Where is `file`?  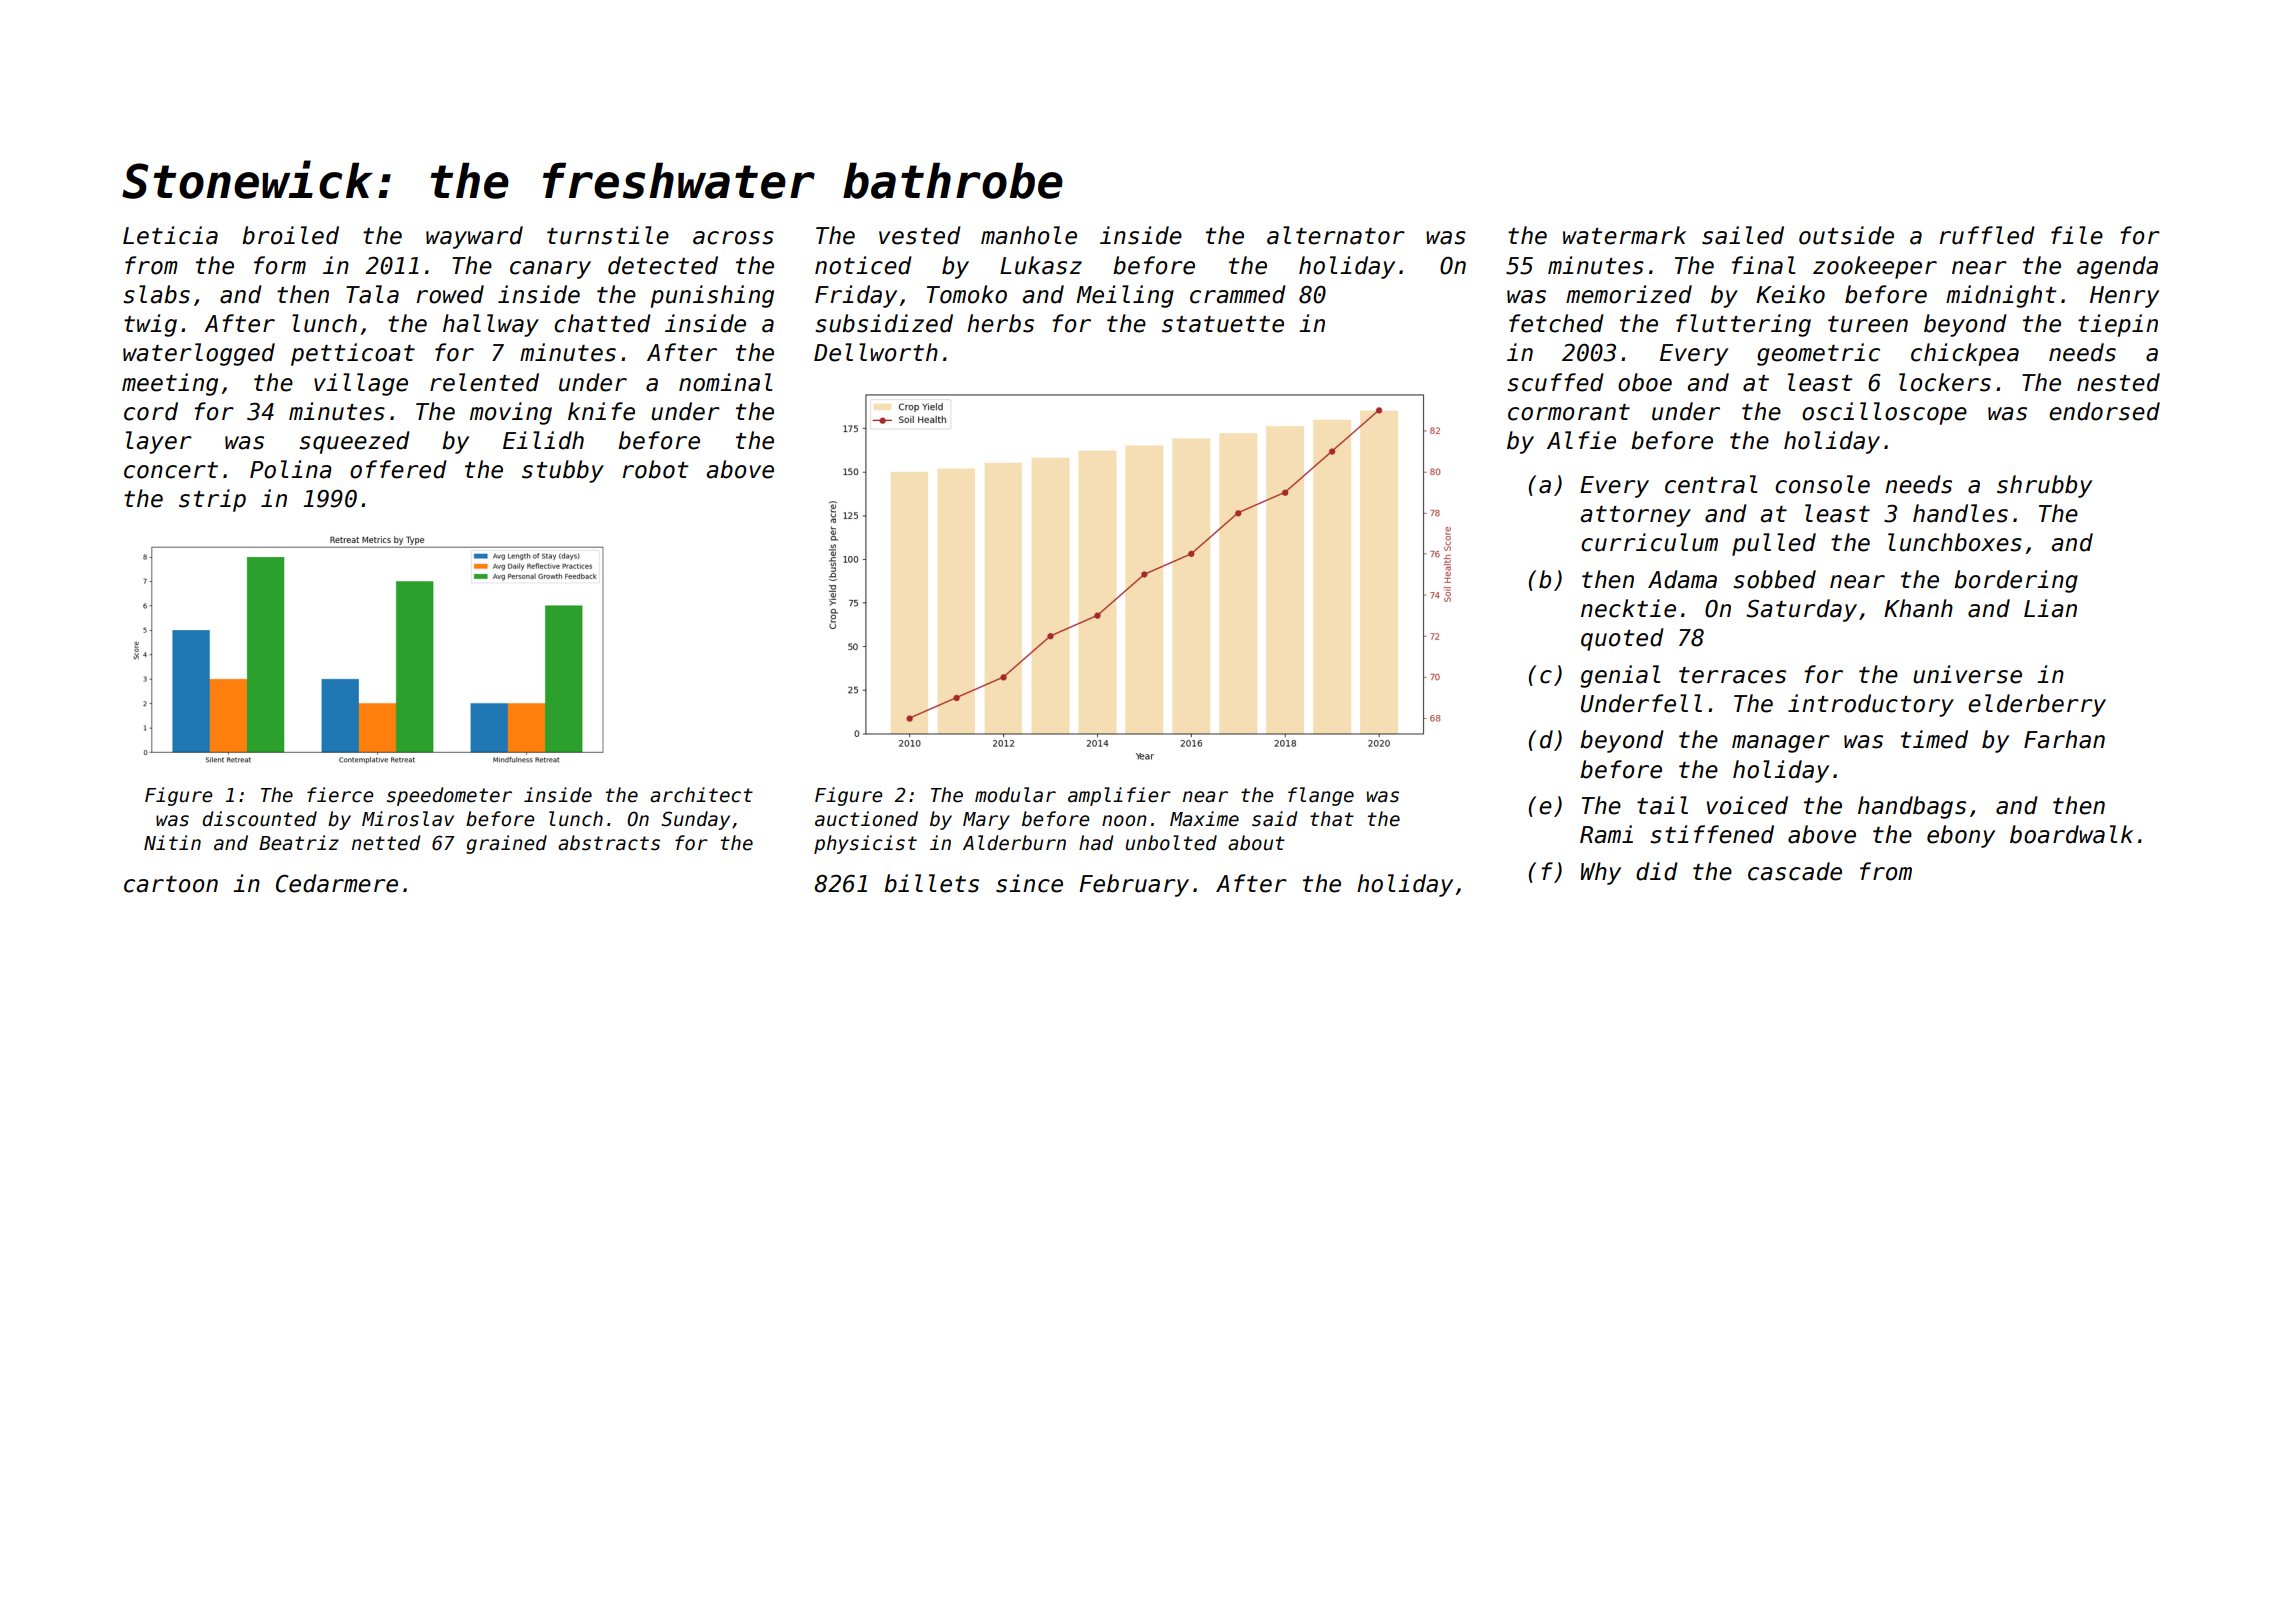 file is located at coordinates (2077, 235).
